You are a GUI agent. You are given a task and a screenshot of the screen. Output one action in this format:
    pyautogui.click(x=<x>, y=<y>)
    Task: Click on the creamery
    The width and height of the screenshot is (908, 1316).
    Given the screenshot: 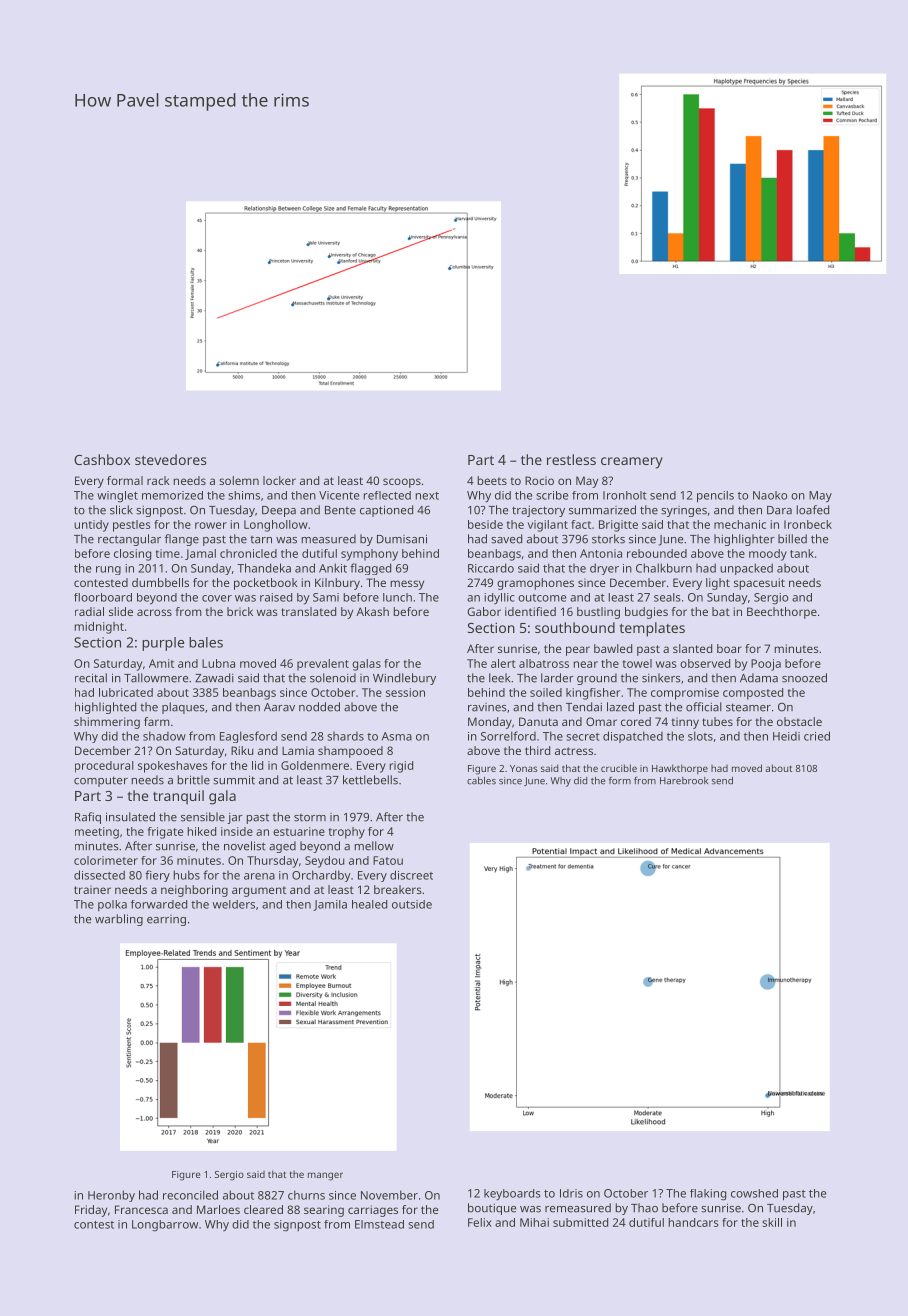 What is the action you would take?
    pyautogui.click(x=632, y=463)
